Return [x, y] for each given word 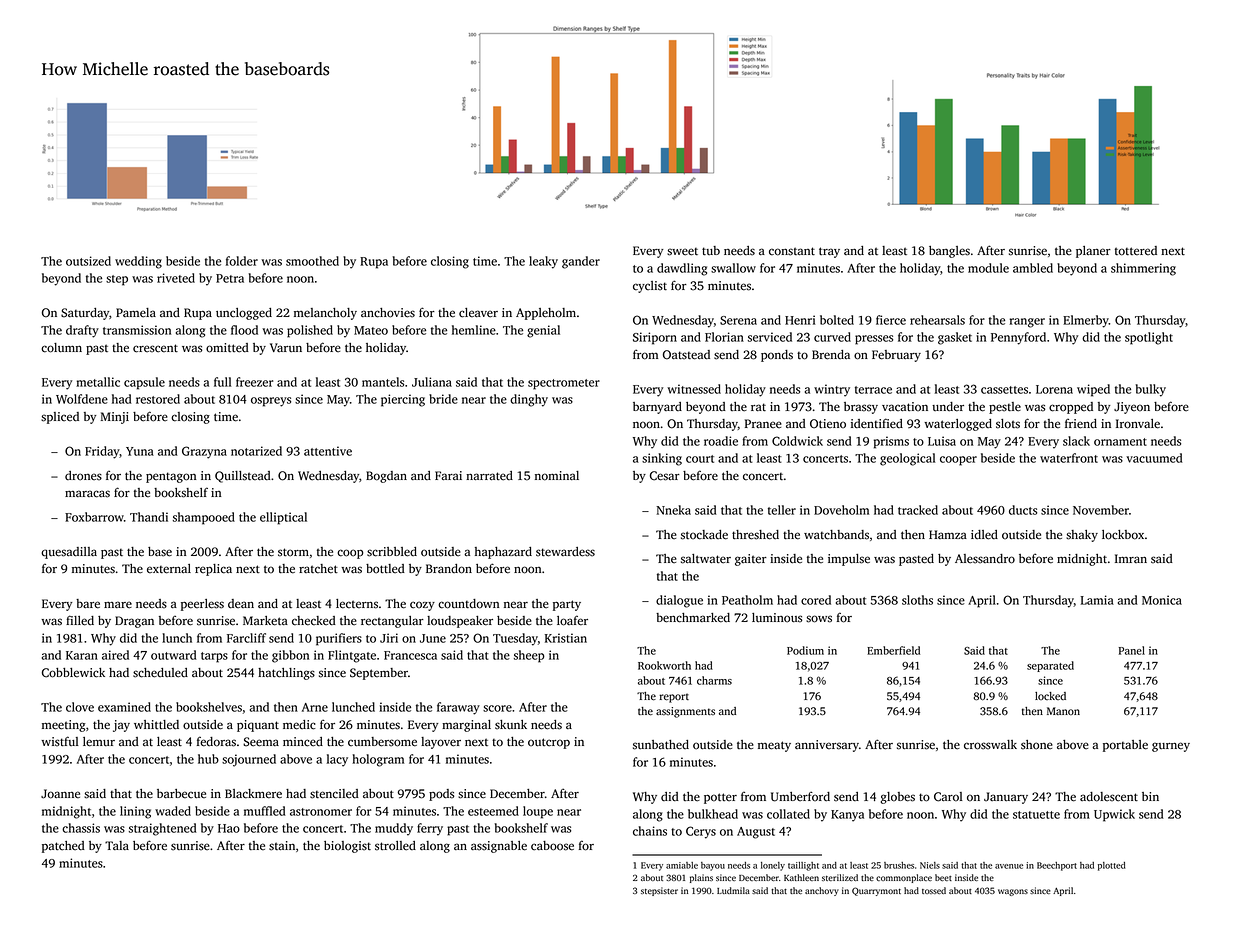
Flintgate [352, 656]
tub [711, 251]
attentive [328, 451]
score [497, 708]
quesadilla [69, 553]
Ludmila [733, 890]
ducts [1023, 510]
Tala [117, 845]
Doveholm [841, 510]
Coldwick [797, 441]
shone [1037, 745]
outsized [88, 261]
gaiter [751, 560]
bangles [949, 252]
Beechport [1057, 866]
